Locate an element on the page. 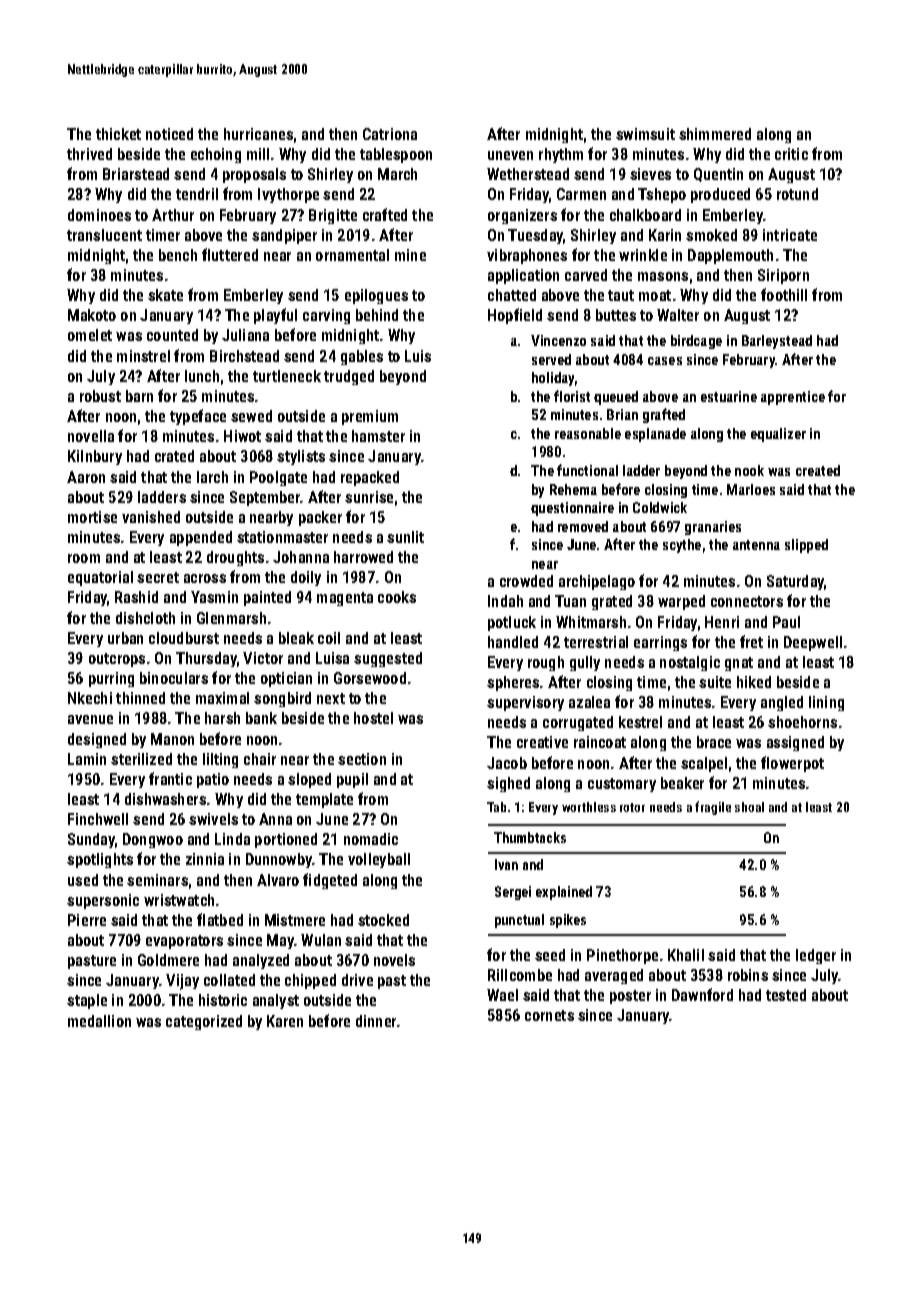 The height and width of the image is (1311, 924). supervisory is located at coordinates (525, 703).
